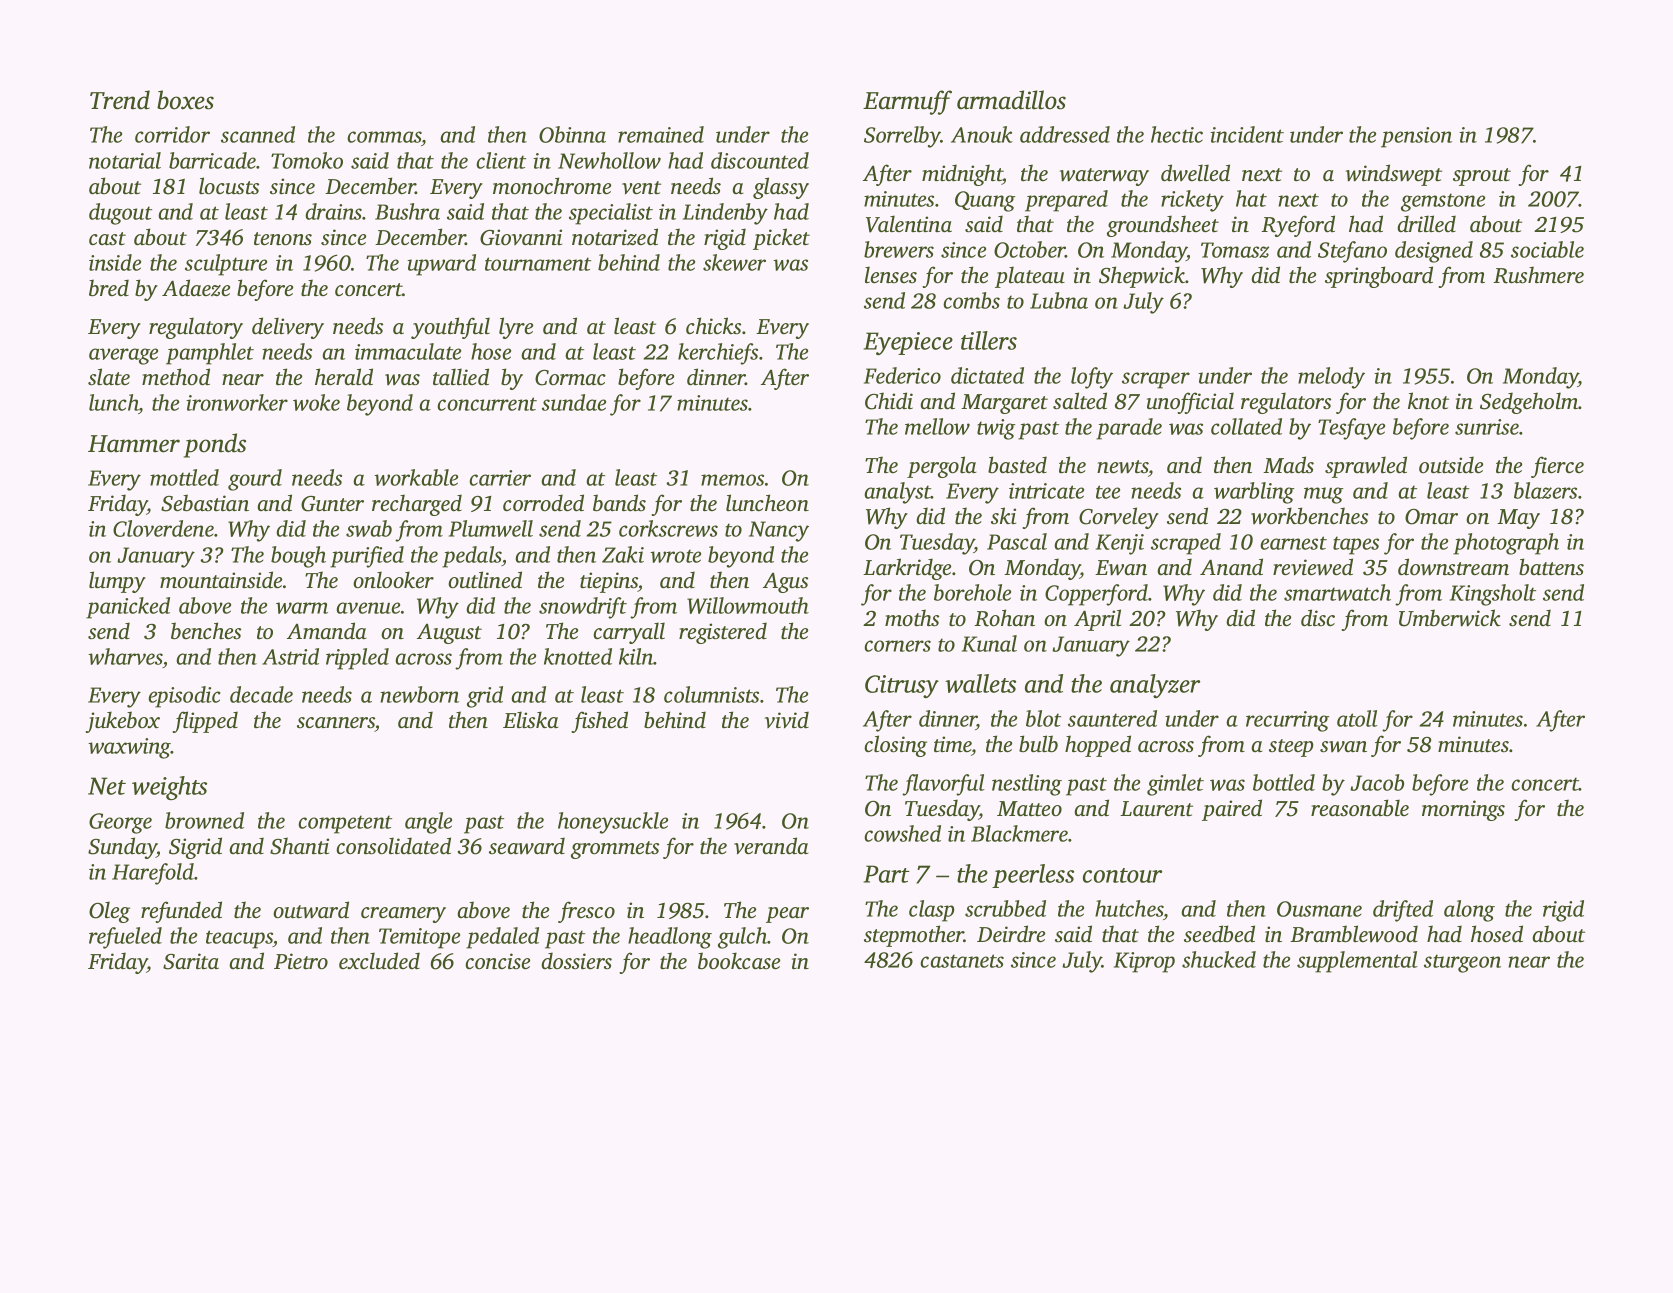 This document has height=1293, width=1673. I want to click on Cormac, so click(570, 378).
